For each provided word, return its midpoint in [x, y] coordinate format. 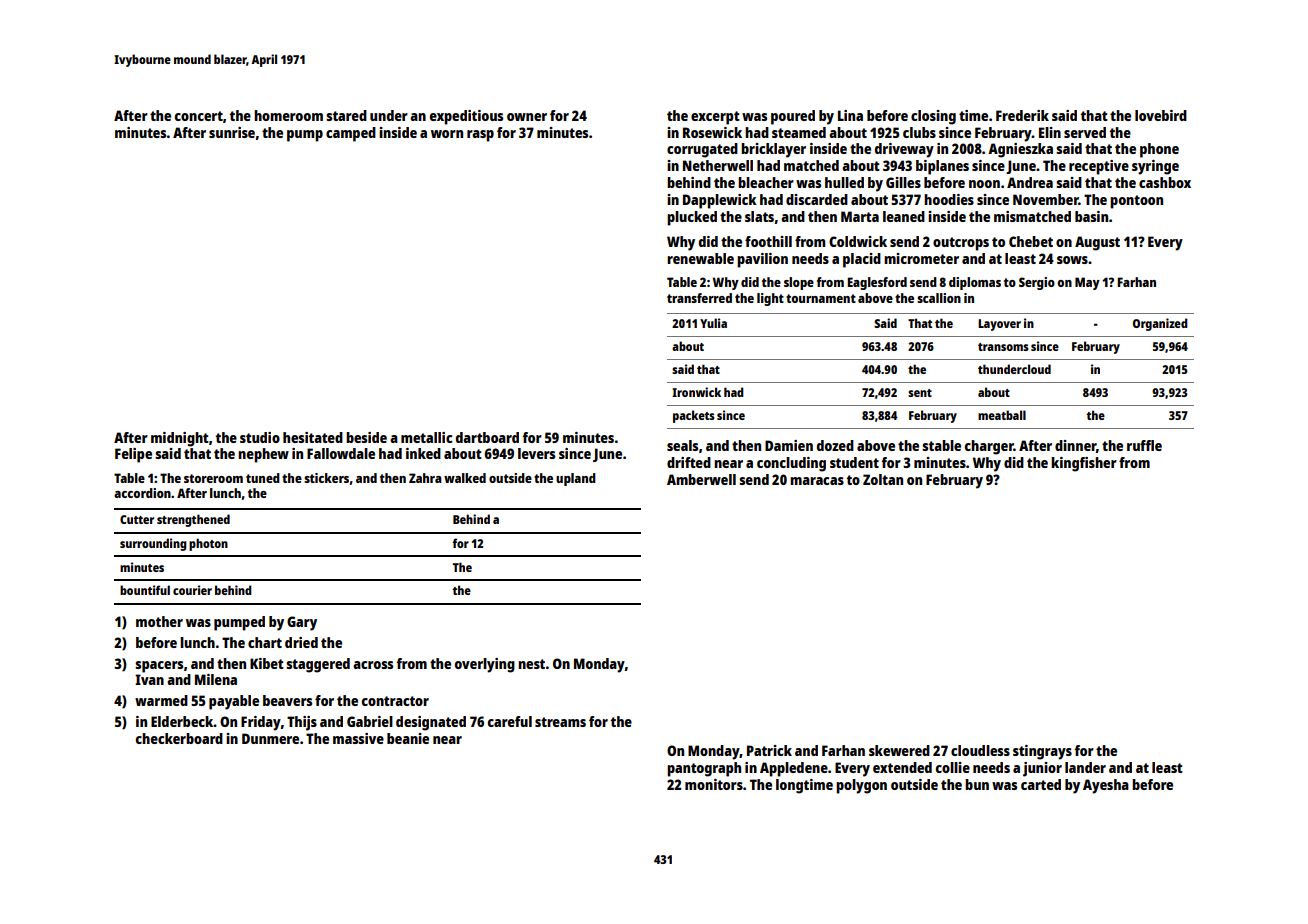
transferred [699, 298]
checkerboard [179, 738]
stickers [326, 478]
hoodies [949, 199]
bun [977, 784]
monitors [714, 784]
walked [465, 478]
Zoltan [883, 479]
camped [351, 134]
